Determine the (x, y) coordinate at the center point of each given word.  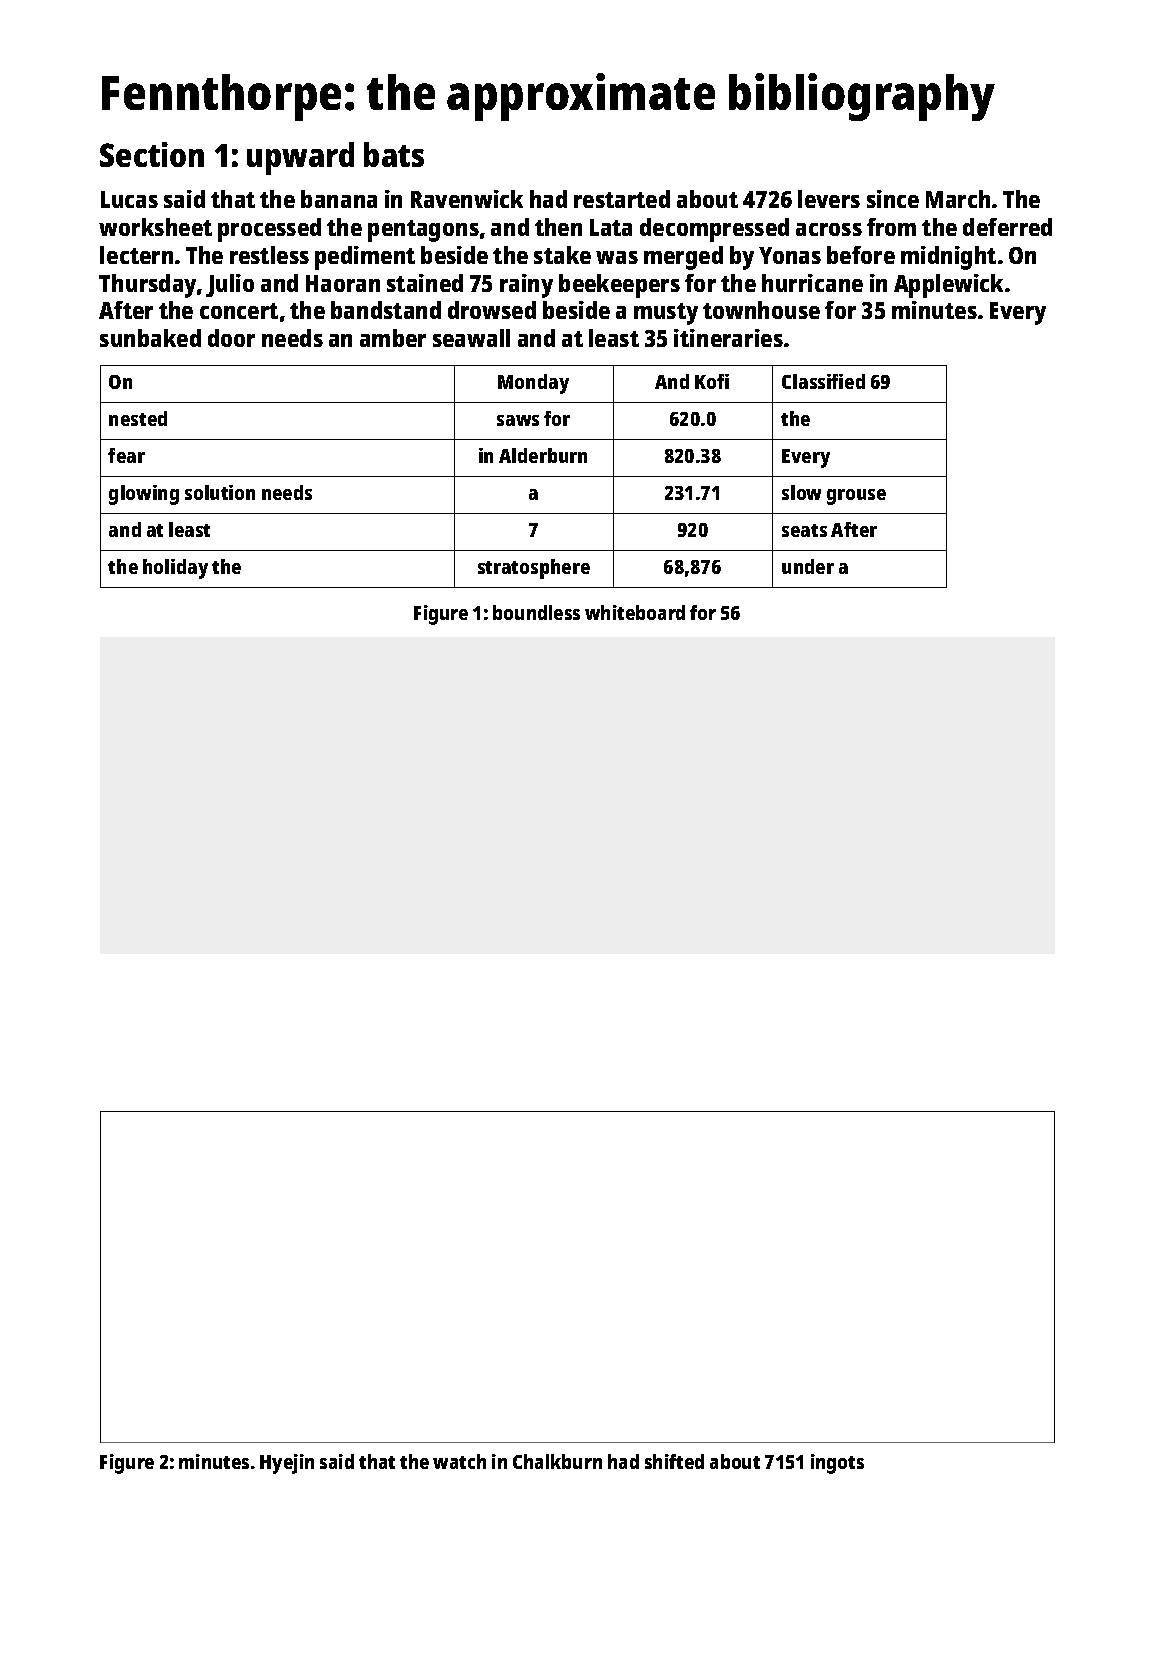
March (958, 199)
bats (394, 154)
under (808, 566)
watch (459, 1461)
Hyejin (287, 1464)
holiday (175, 569)
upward (300, 158)
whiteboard (635, 612)
